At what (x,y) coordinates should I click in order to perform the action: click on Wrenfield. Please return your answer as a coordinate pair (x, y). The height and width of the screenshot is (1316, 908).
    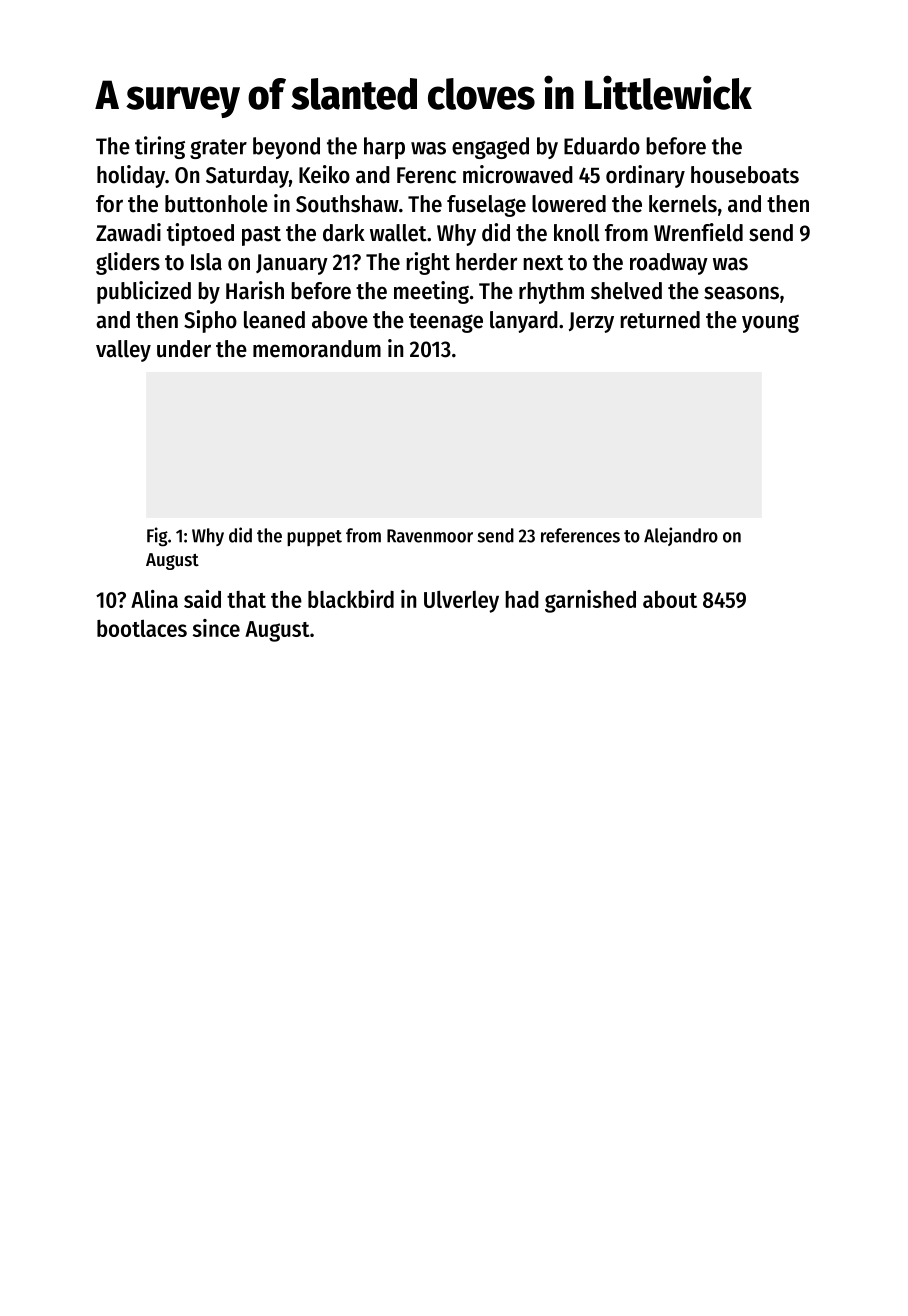
    Looking at the image, I should click on (698, 232).
